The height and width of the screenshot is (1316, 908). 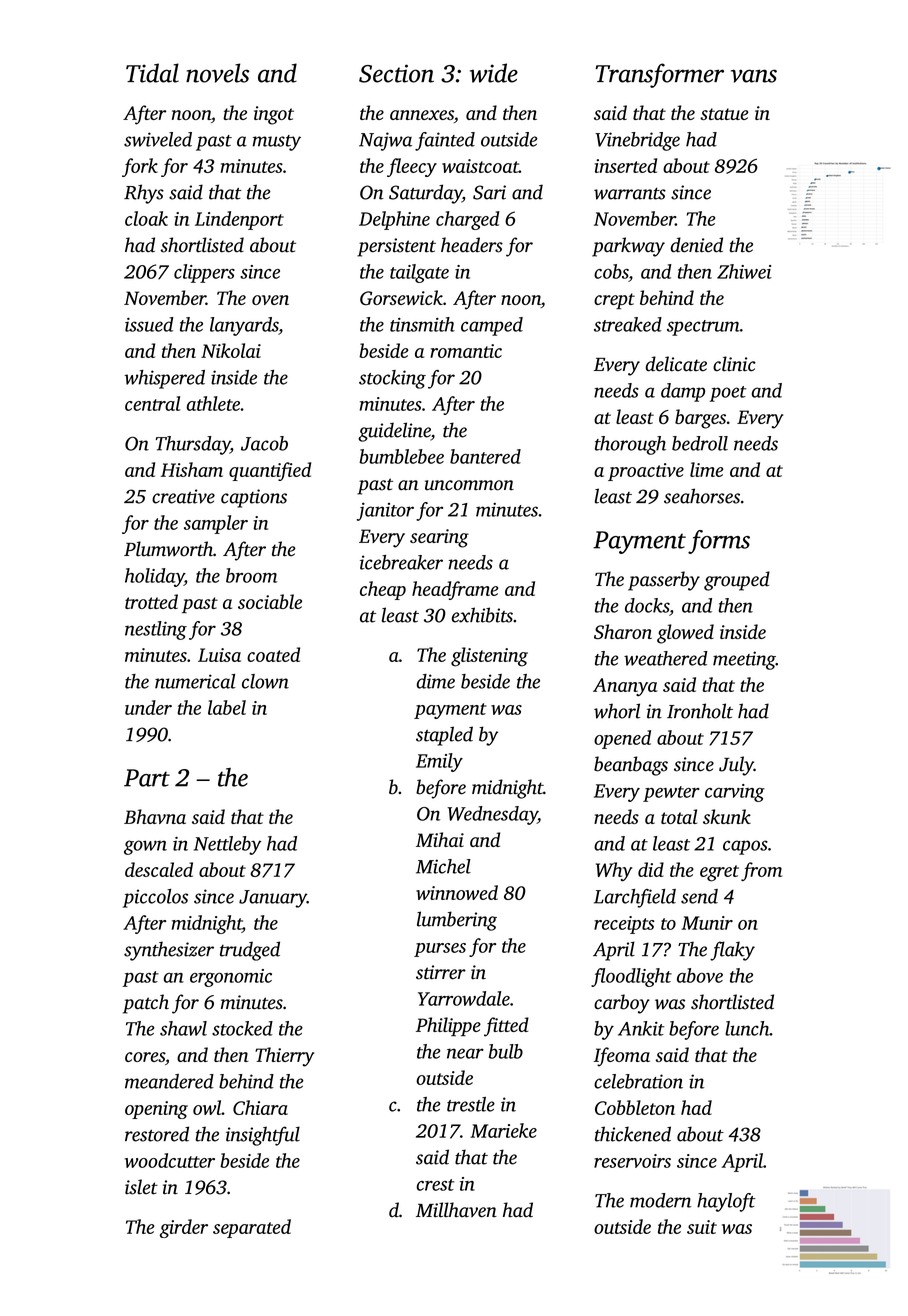 I want to click on Plumworth, so click(x=168, y=549).
